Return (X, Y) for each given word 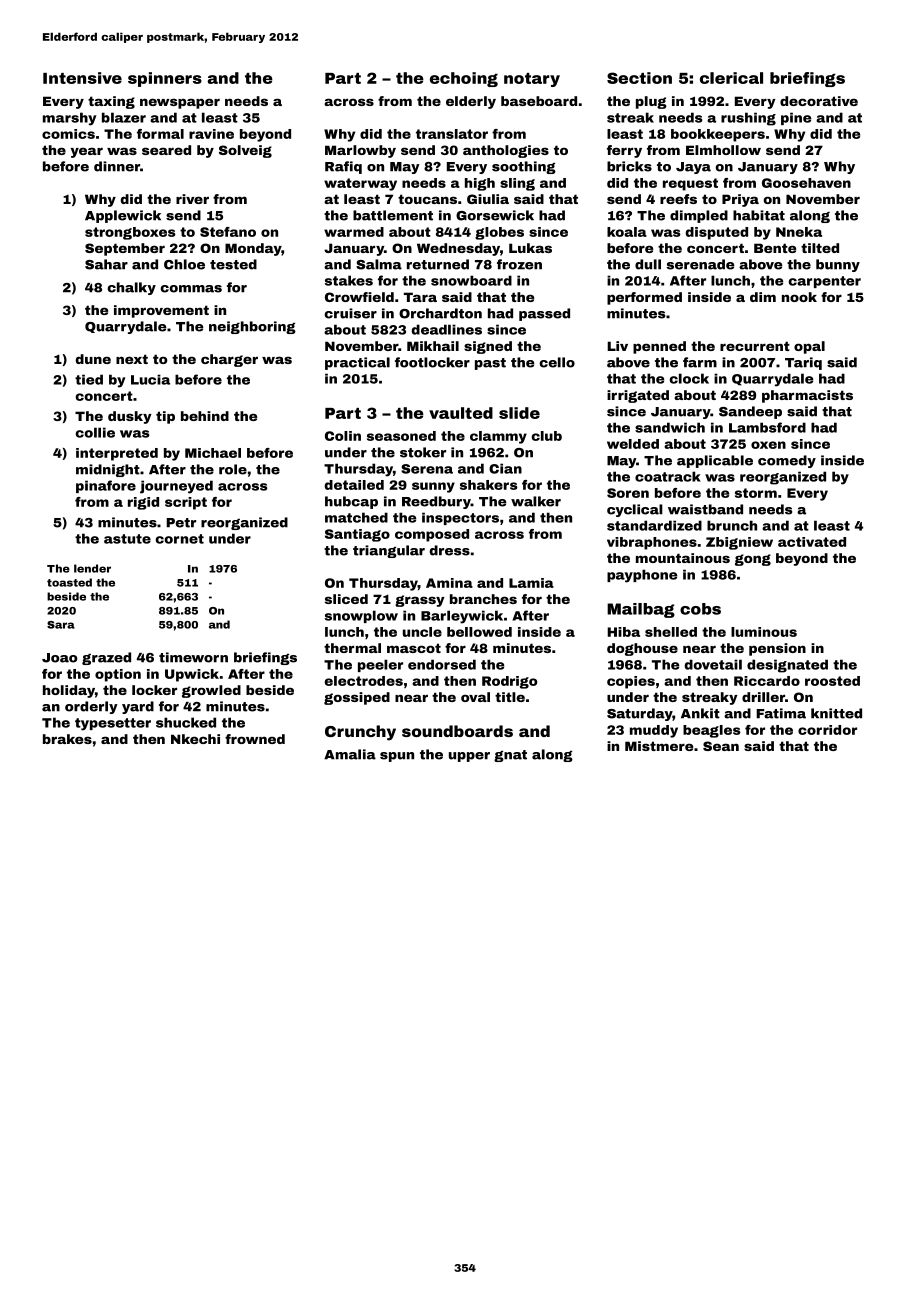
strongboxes (130, 233)
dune (93, 359)
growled (211, 691)
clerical (731, 78)
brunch (732, 525)
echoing (464, 79)
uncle (422, 632)
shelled (671, 632)
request (690, 184)
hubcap (351, 502)
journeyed (176, 487)
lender (92, 568)
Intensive (82, 78)
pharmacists (807, 396)
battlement (393, 215)
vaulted (461, 413)
